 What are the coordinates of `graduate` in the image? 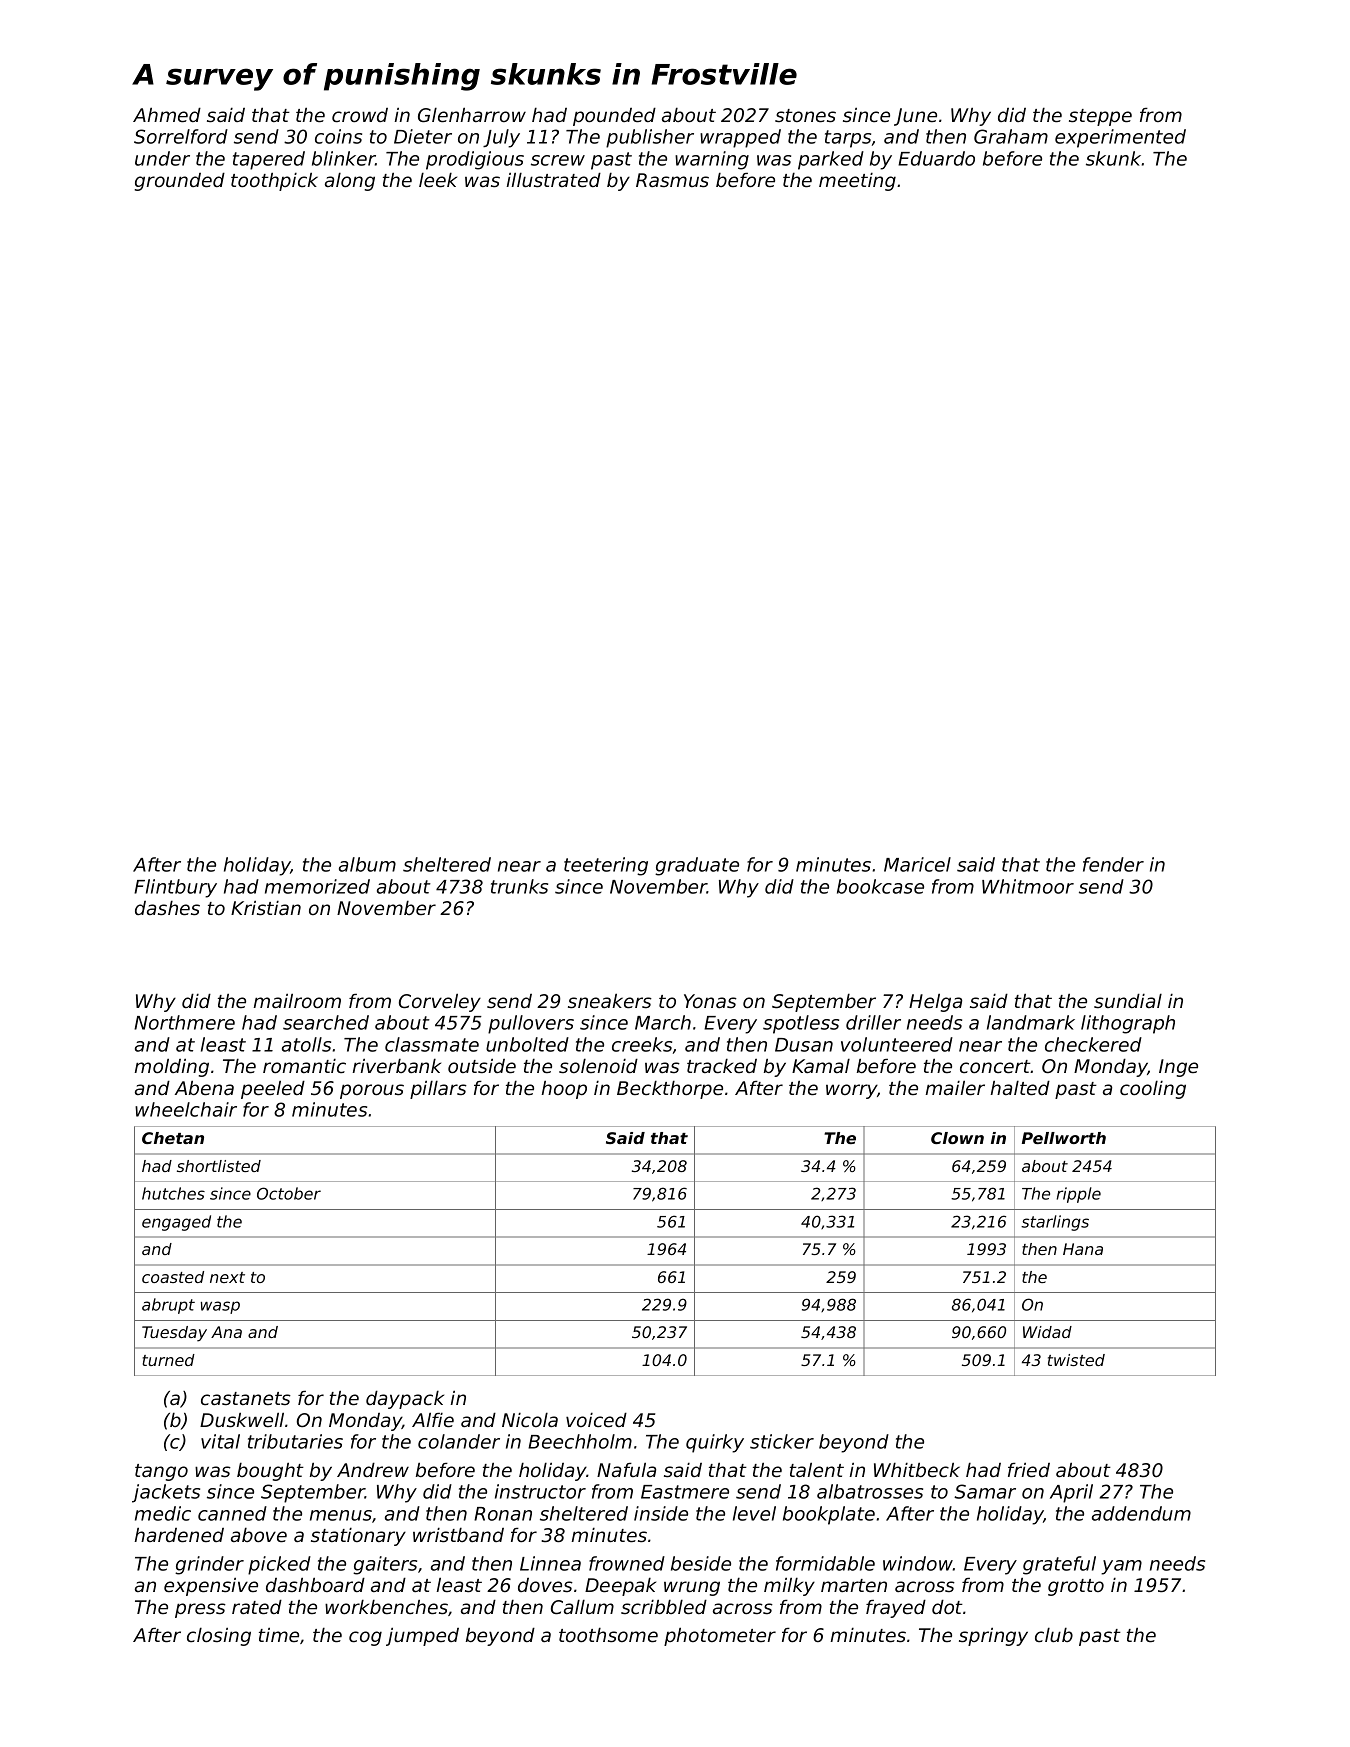 It's located at (697, 866).
